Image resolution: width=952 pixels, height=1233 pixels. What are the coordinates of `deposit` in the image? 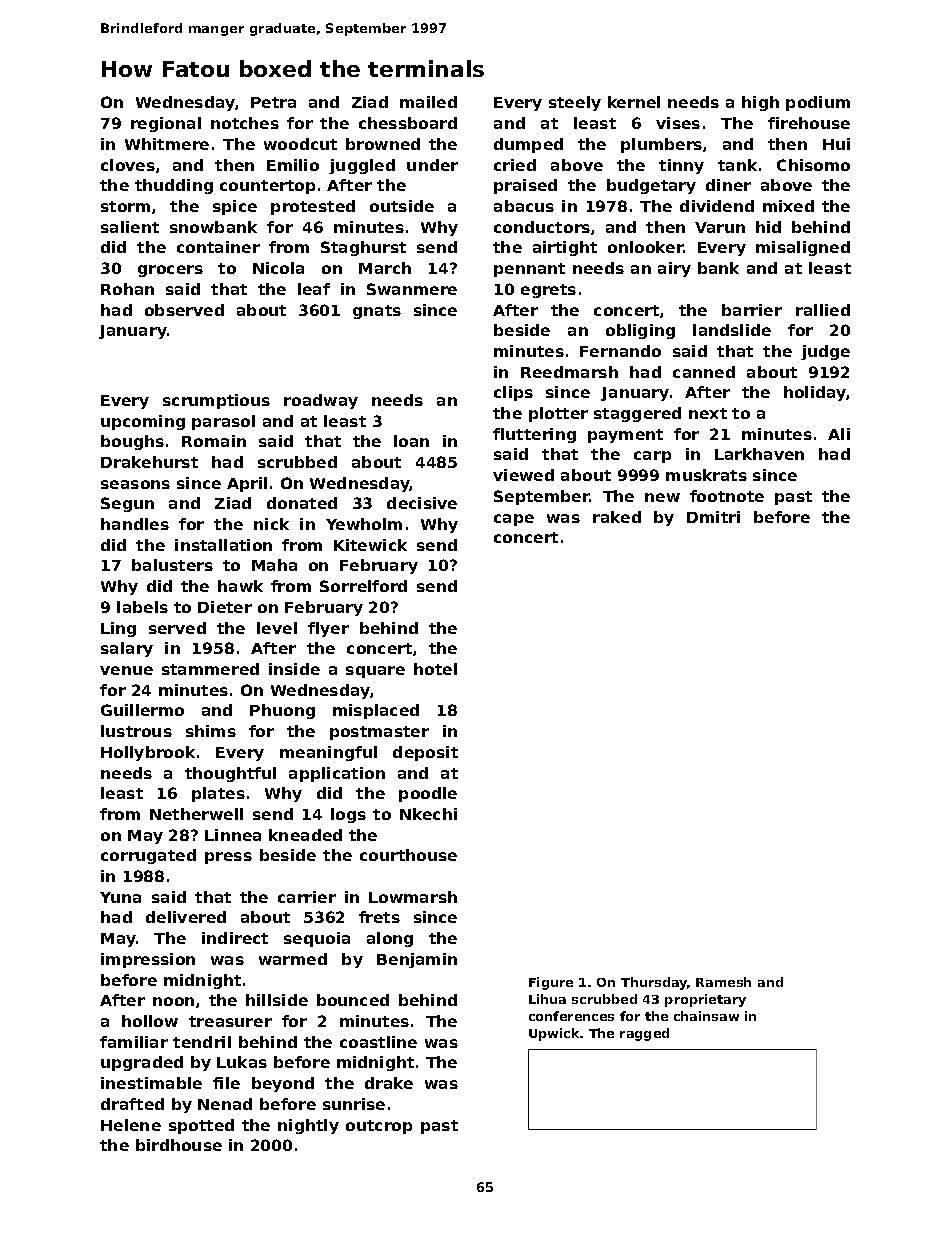 It's located at (425, 753).
